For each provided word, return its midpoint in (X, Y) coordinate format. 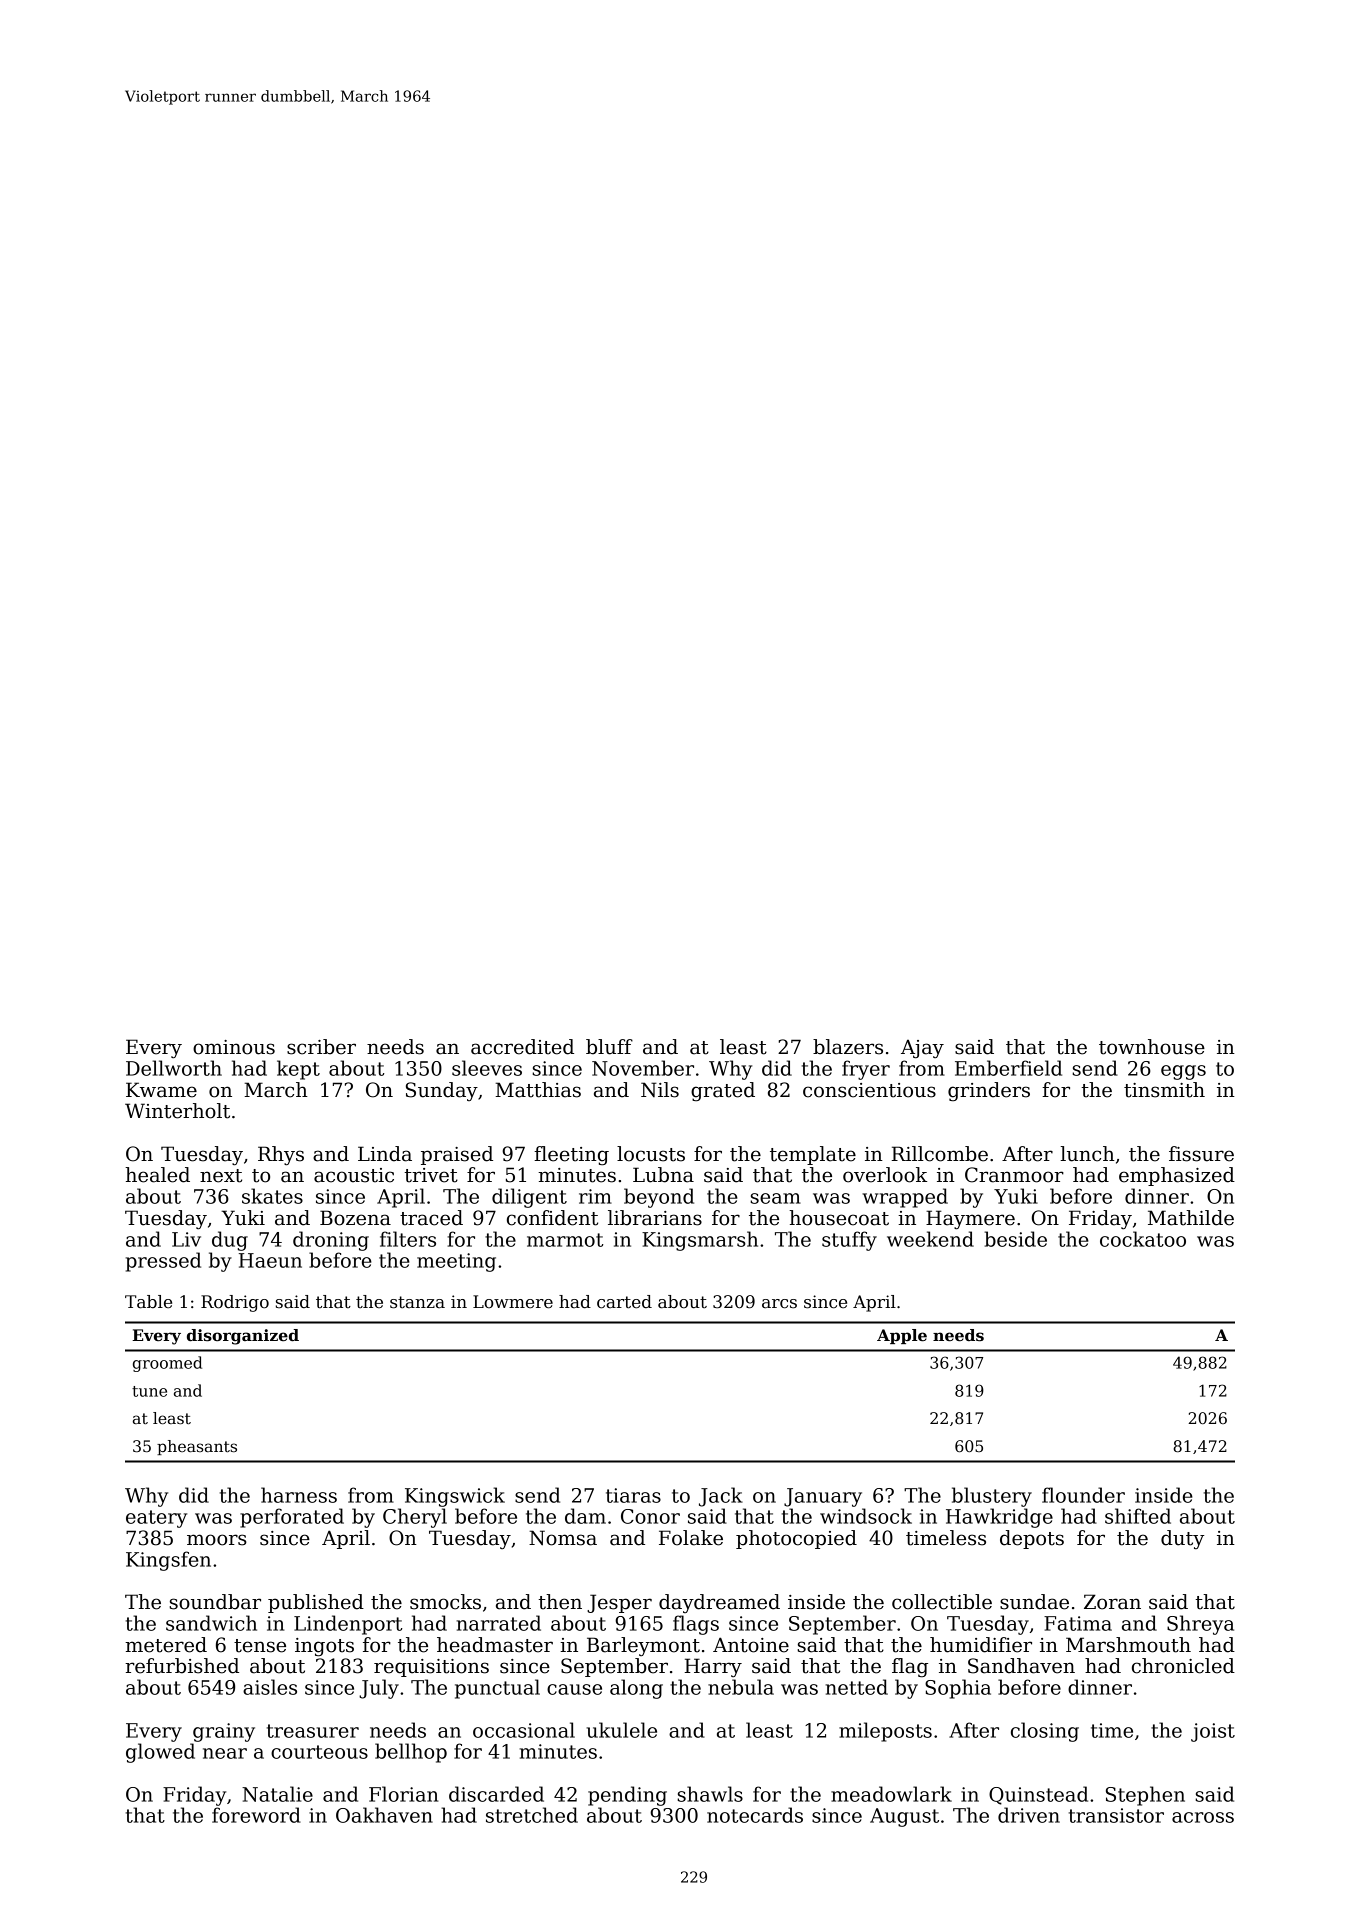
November (643, 1068)
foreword (256, 1815)
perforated (292, 1518)
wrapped (905, 1198)
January (823, 1497)
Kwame (161, 1090)
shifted (1138, 1516)
